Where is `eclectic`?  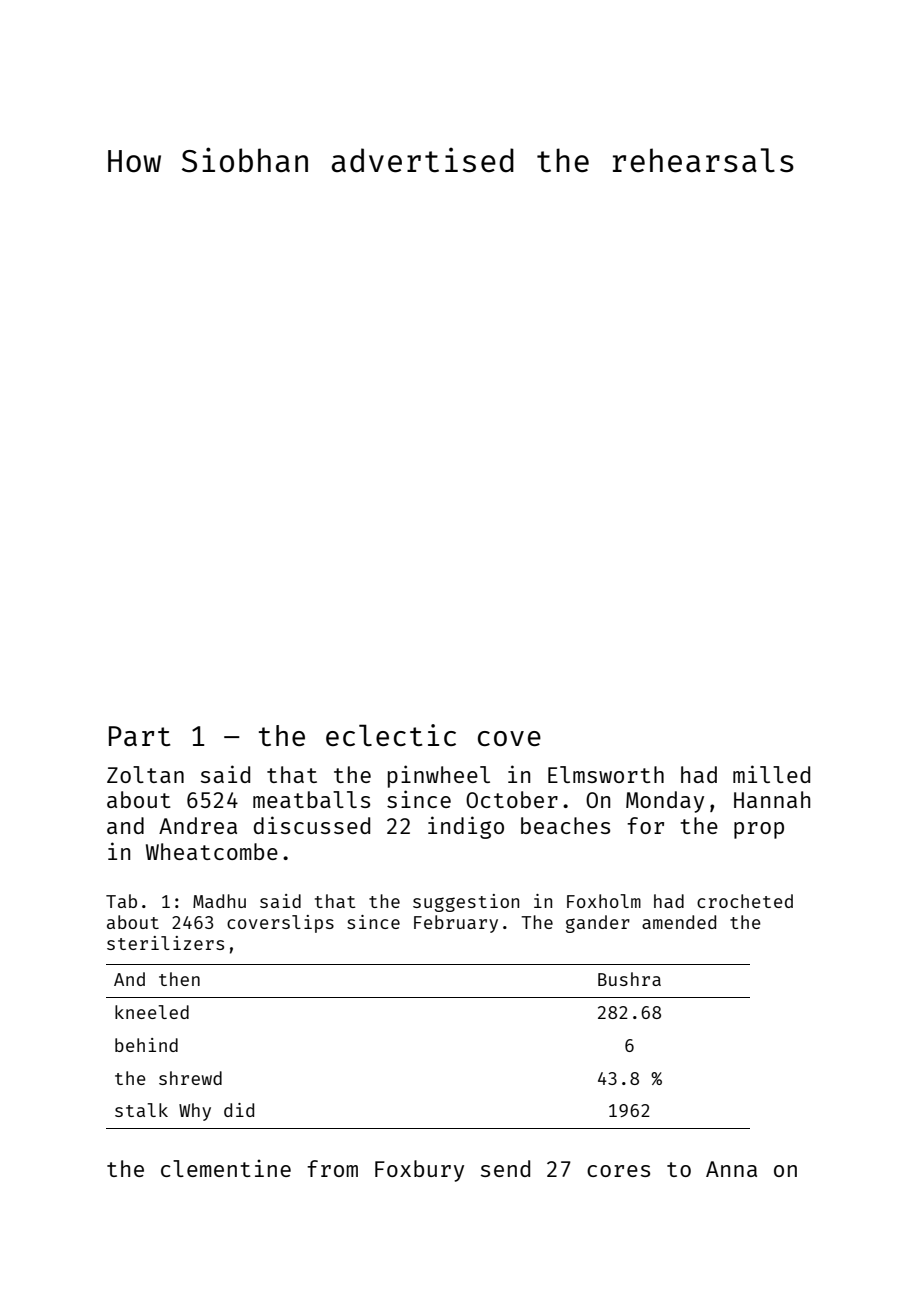 eclectic is located at coordinates (391, 735).
